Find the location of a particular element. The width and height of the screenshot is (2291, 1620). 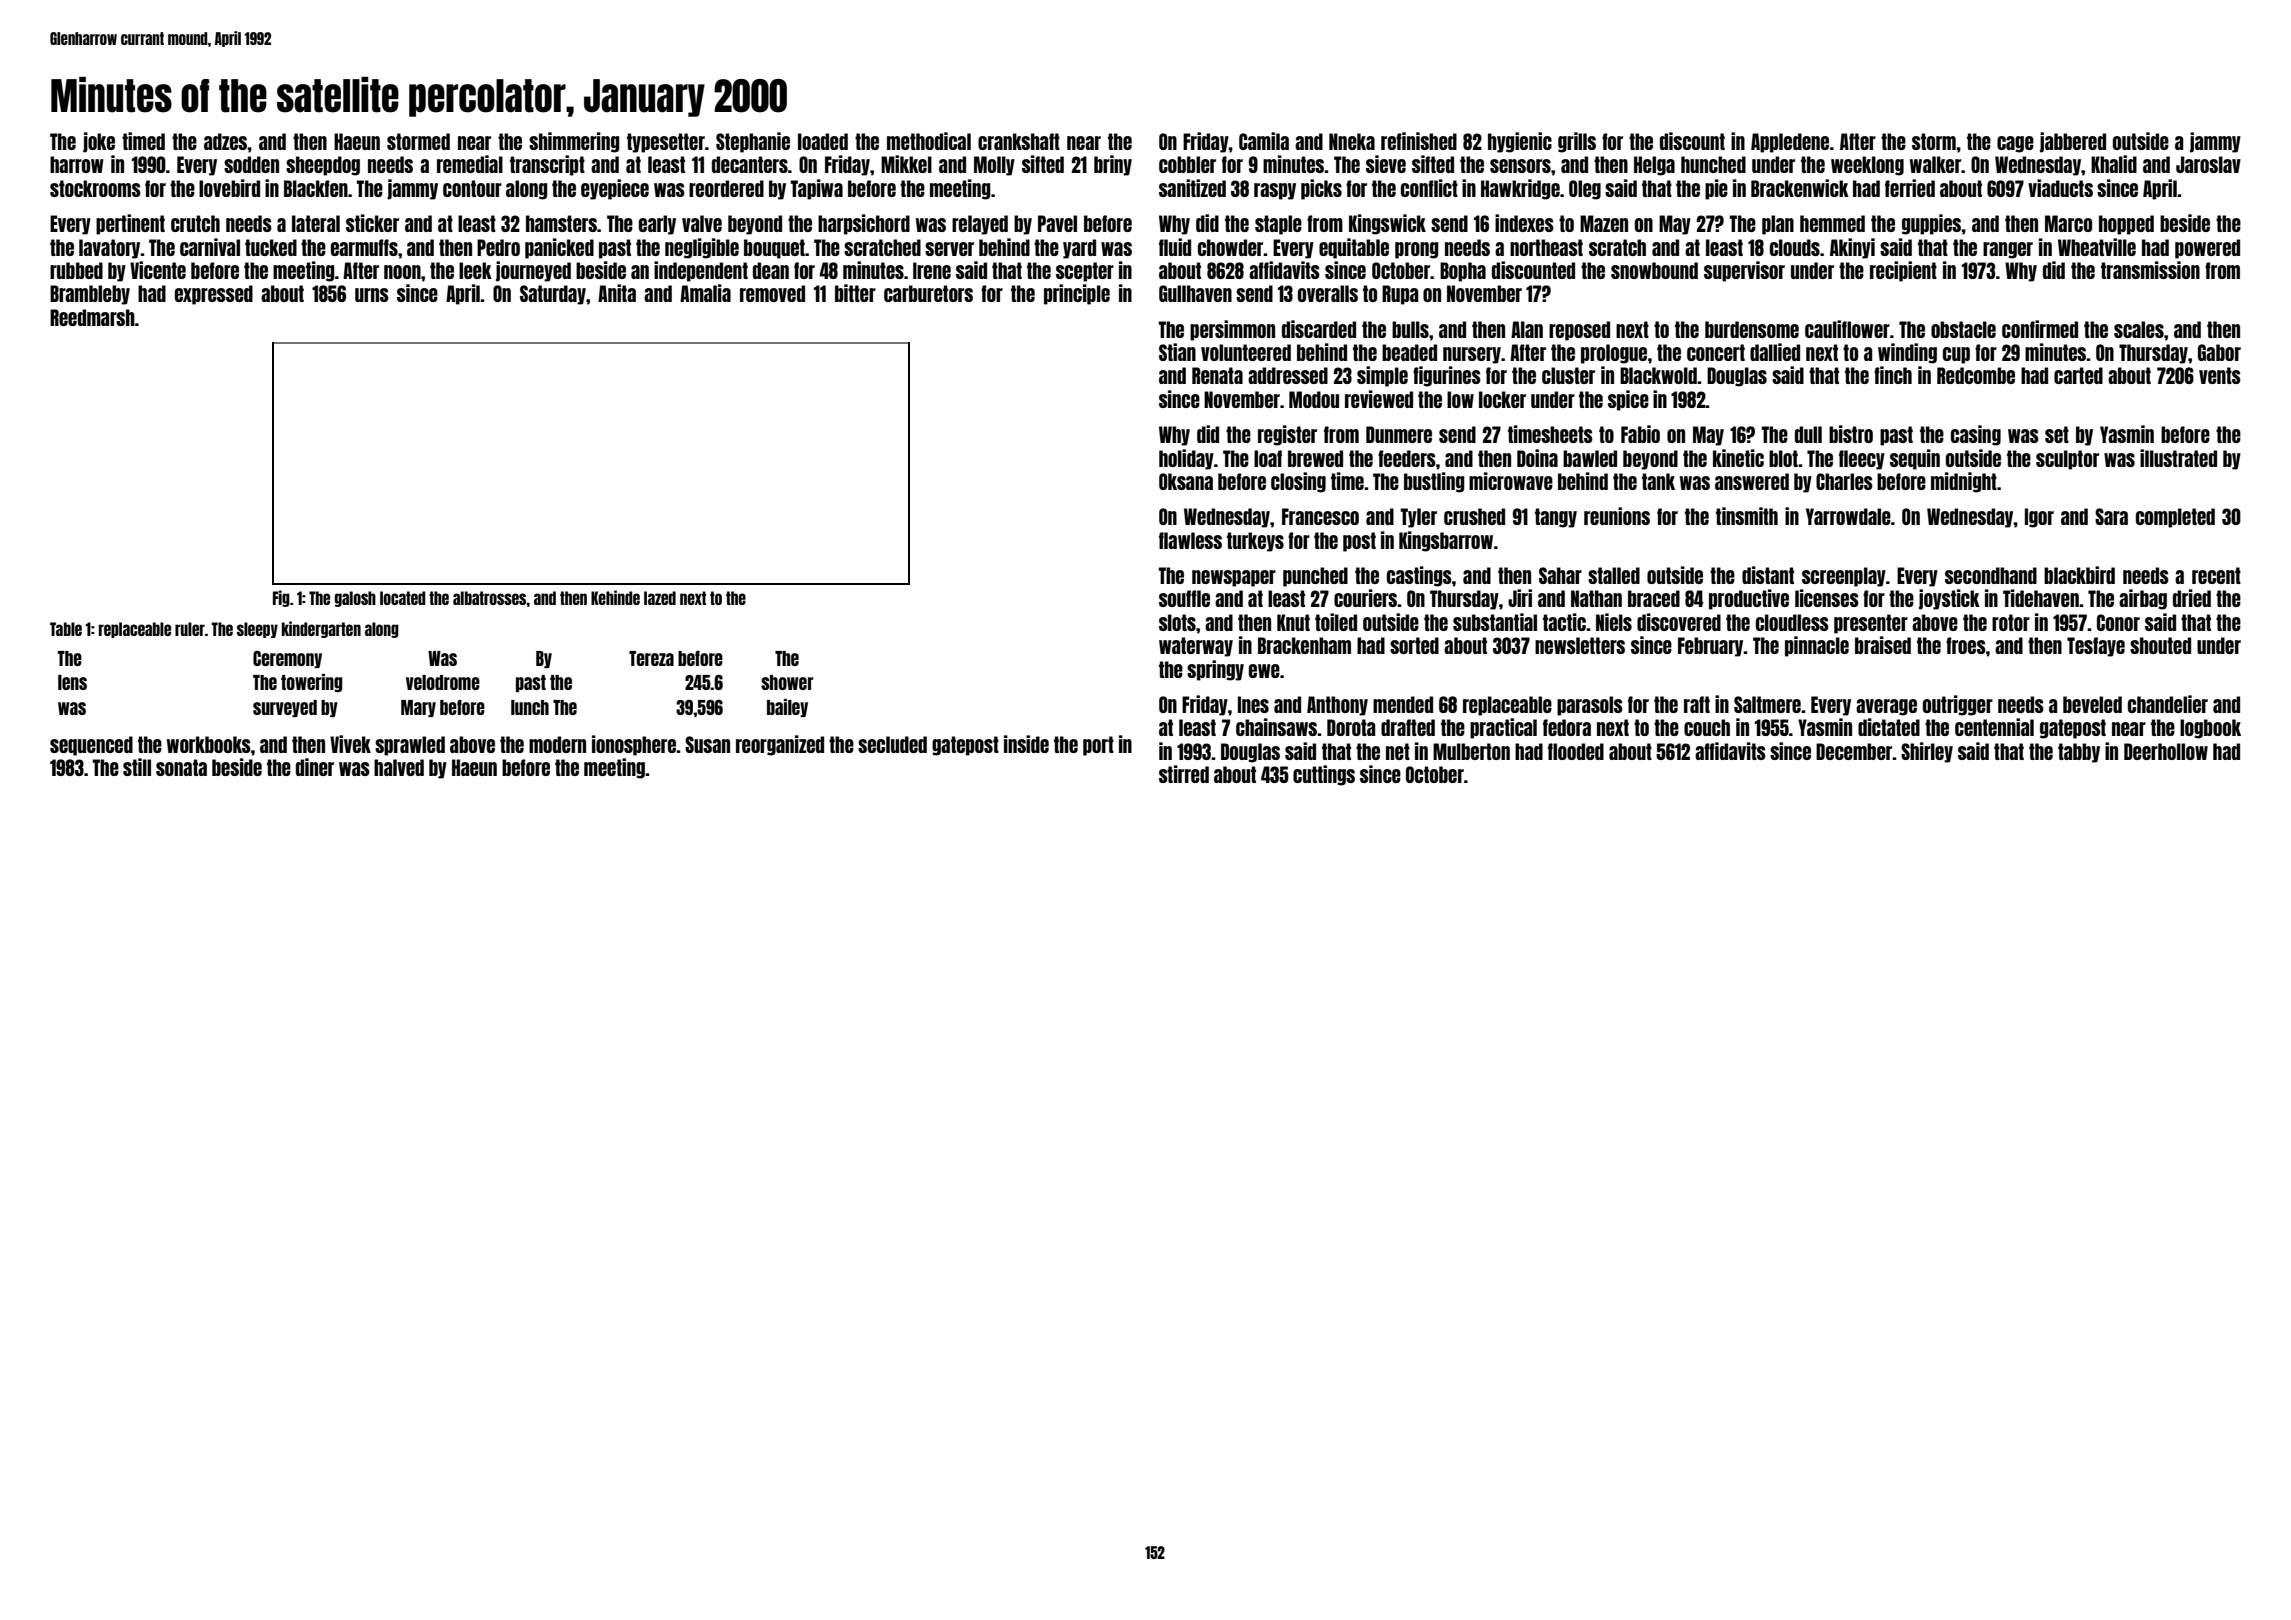

lens is located at coordinates (72, 682).
